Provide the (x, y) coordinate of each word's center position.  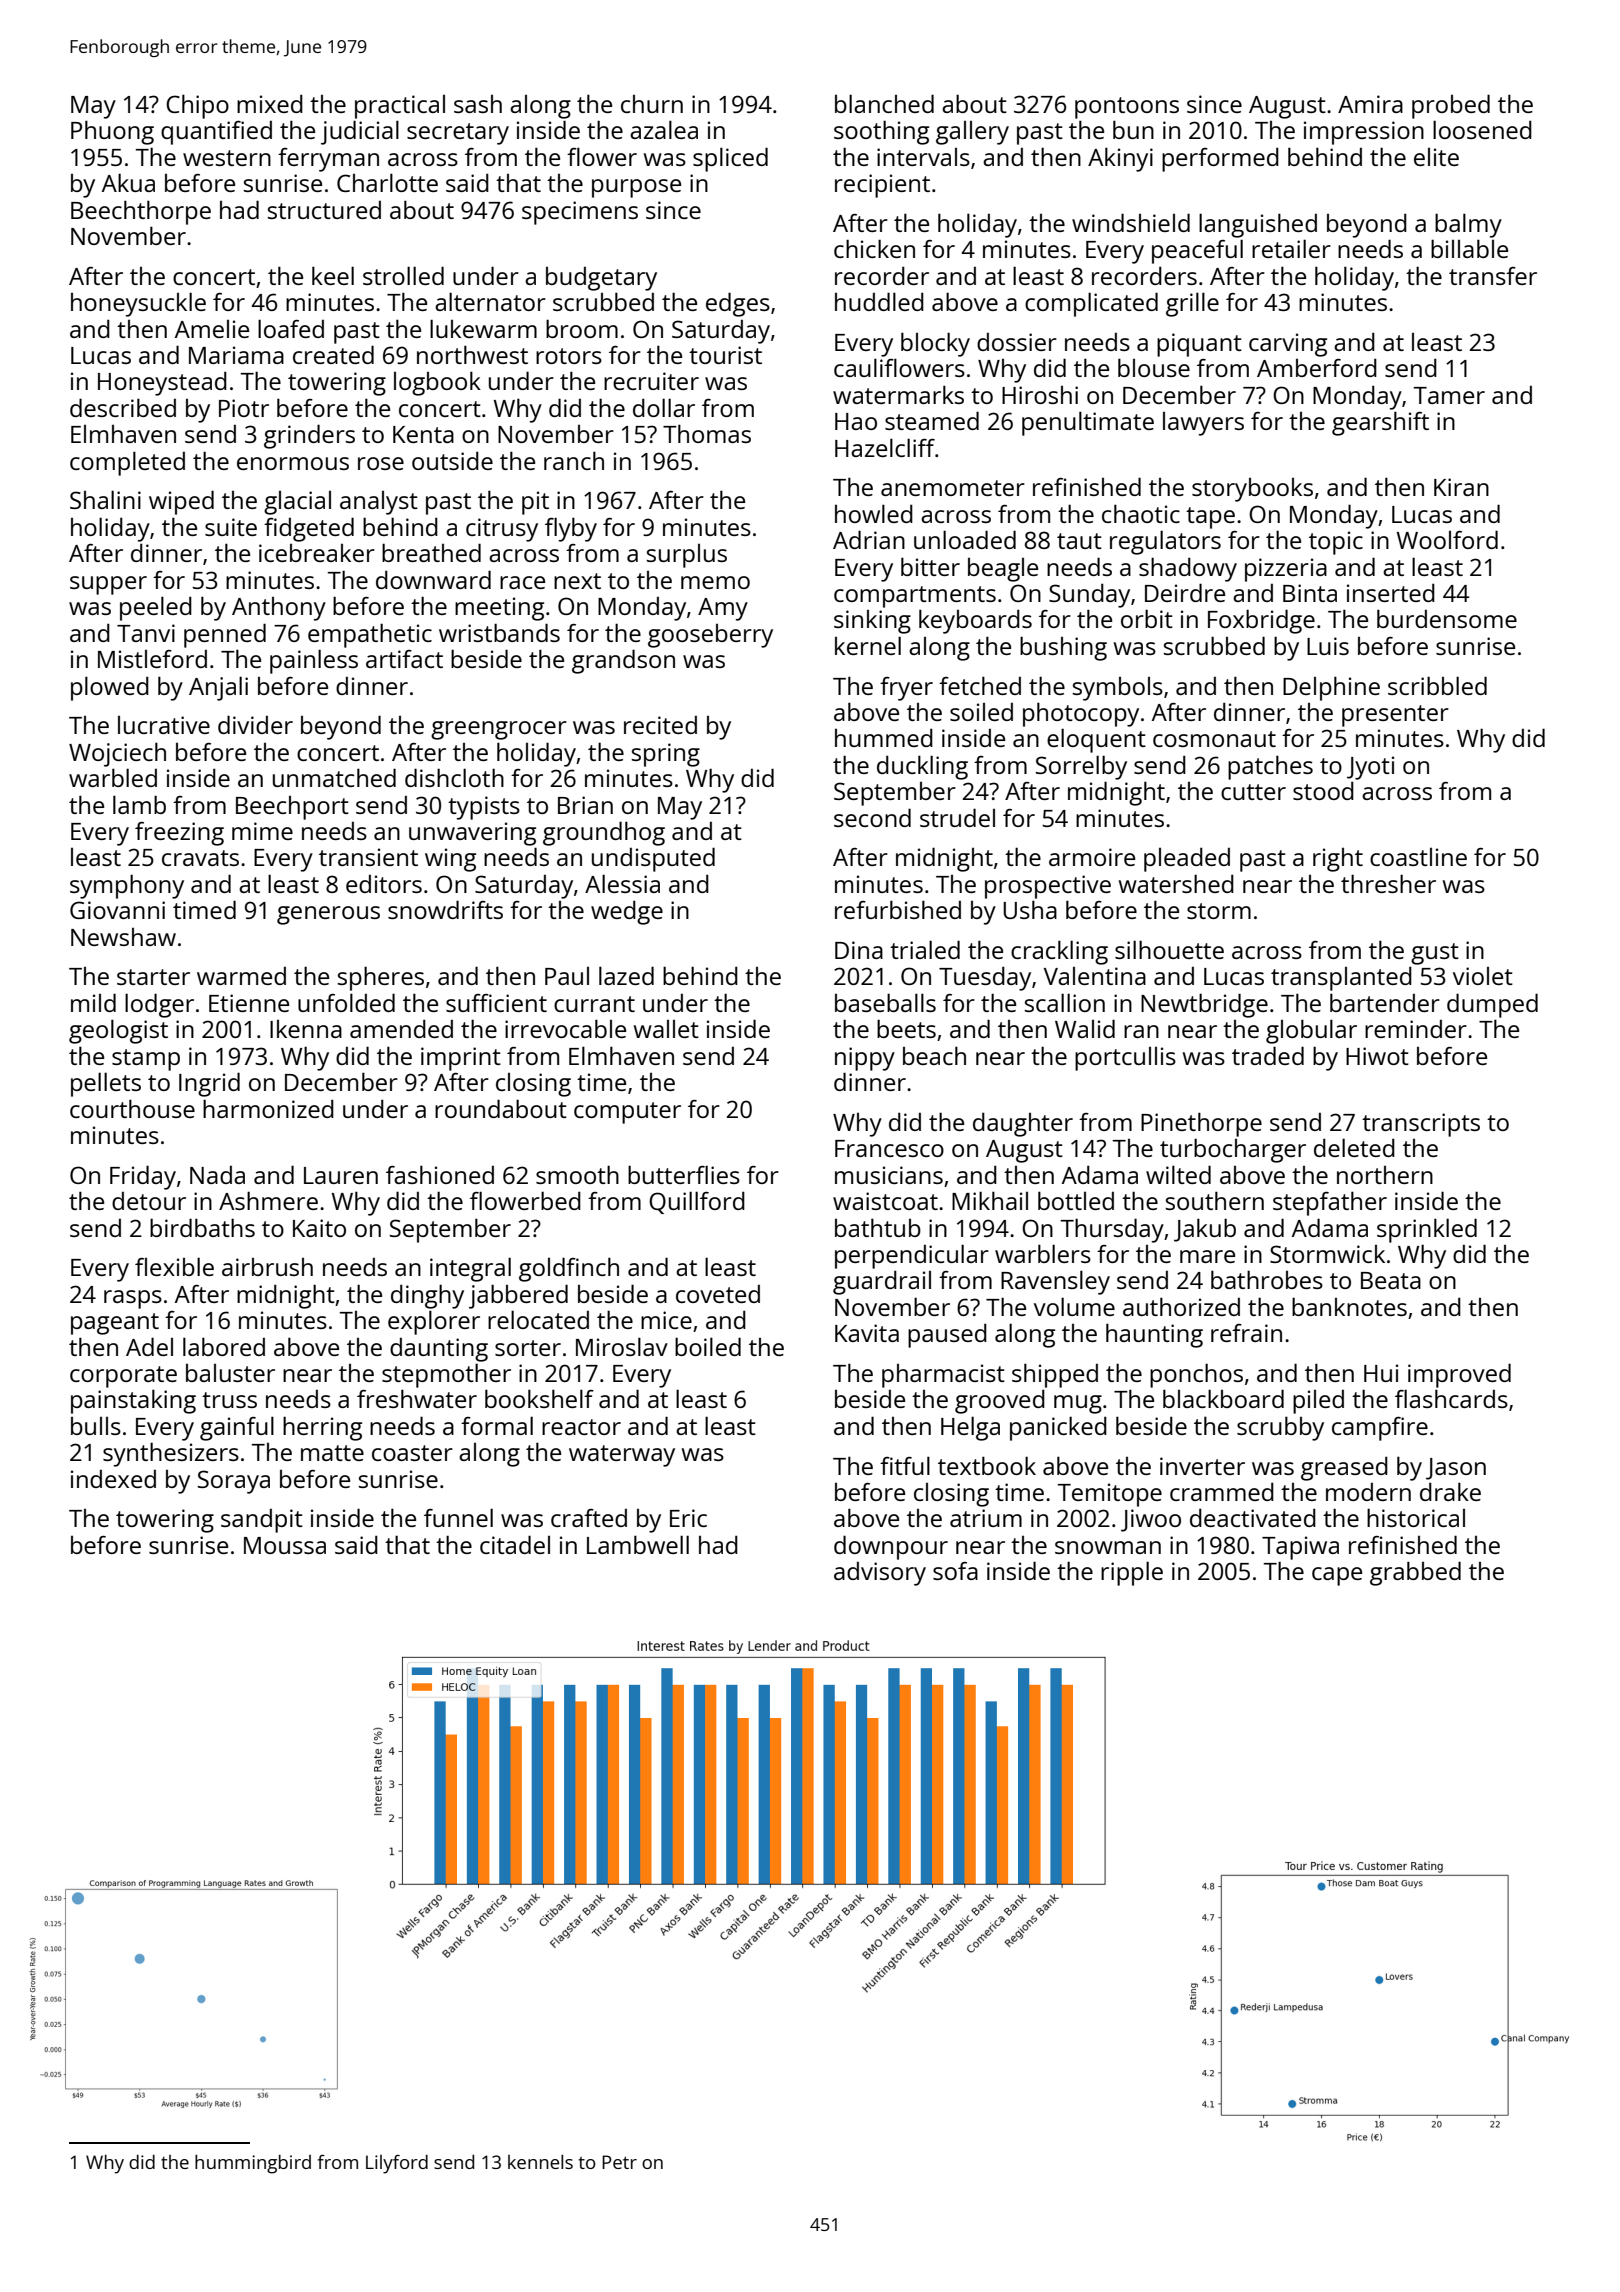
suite (231, 527)
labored (224, 1346)
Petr (619, 2162)
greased (1344, 1468)
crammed (1222, 1491)
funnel (458, 1517)
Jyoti (1370, 768)
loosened (1482, 129)
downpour (891, 1547)
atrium (986, 1518)
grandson (623, 661)
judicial (360, 132)
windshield (1131, 222)
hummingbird (253, 2164)
